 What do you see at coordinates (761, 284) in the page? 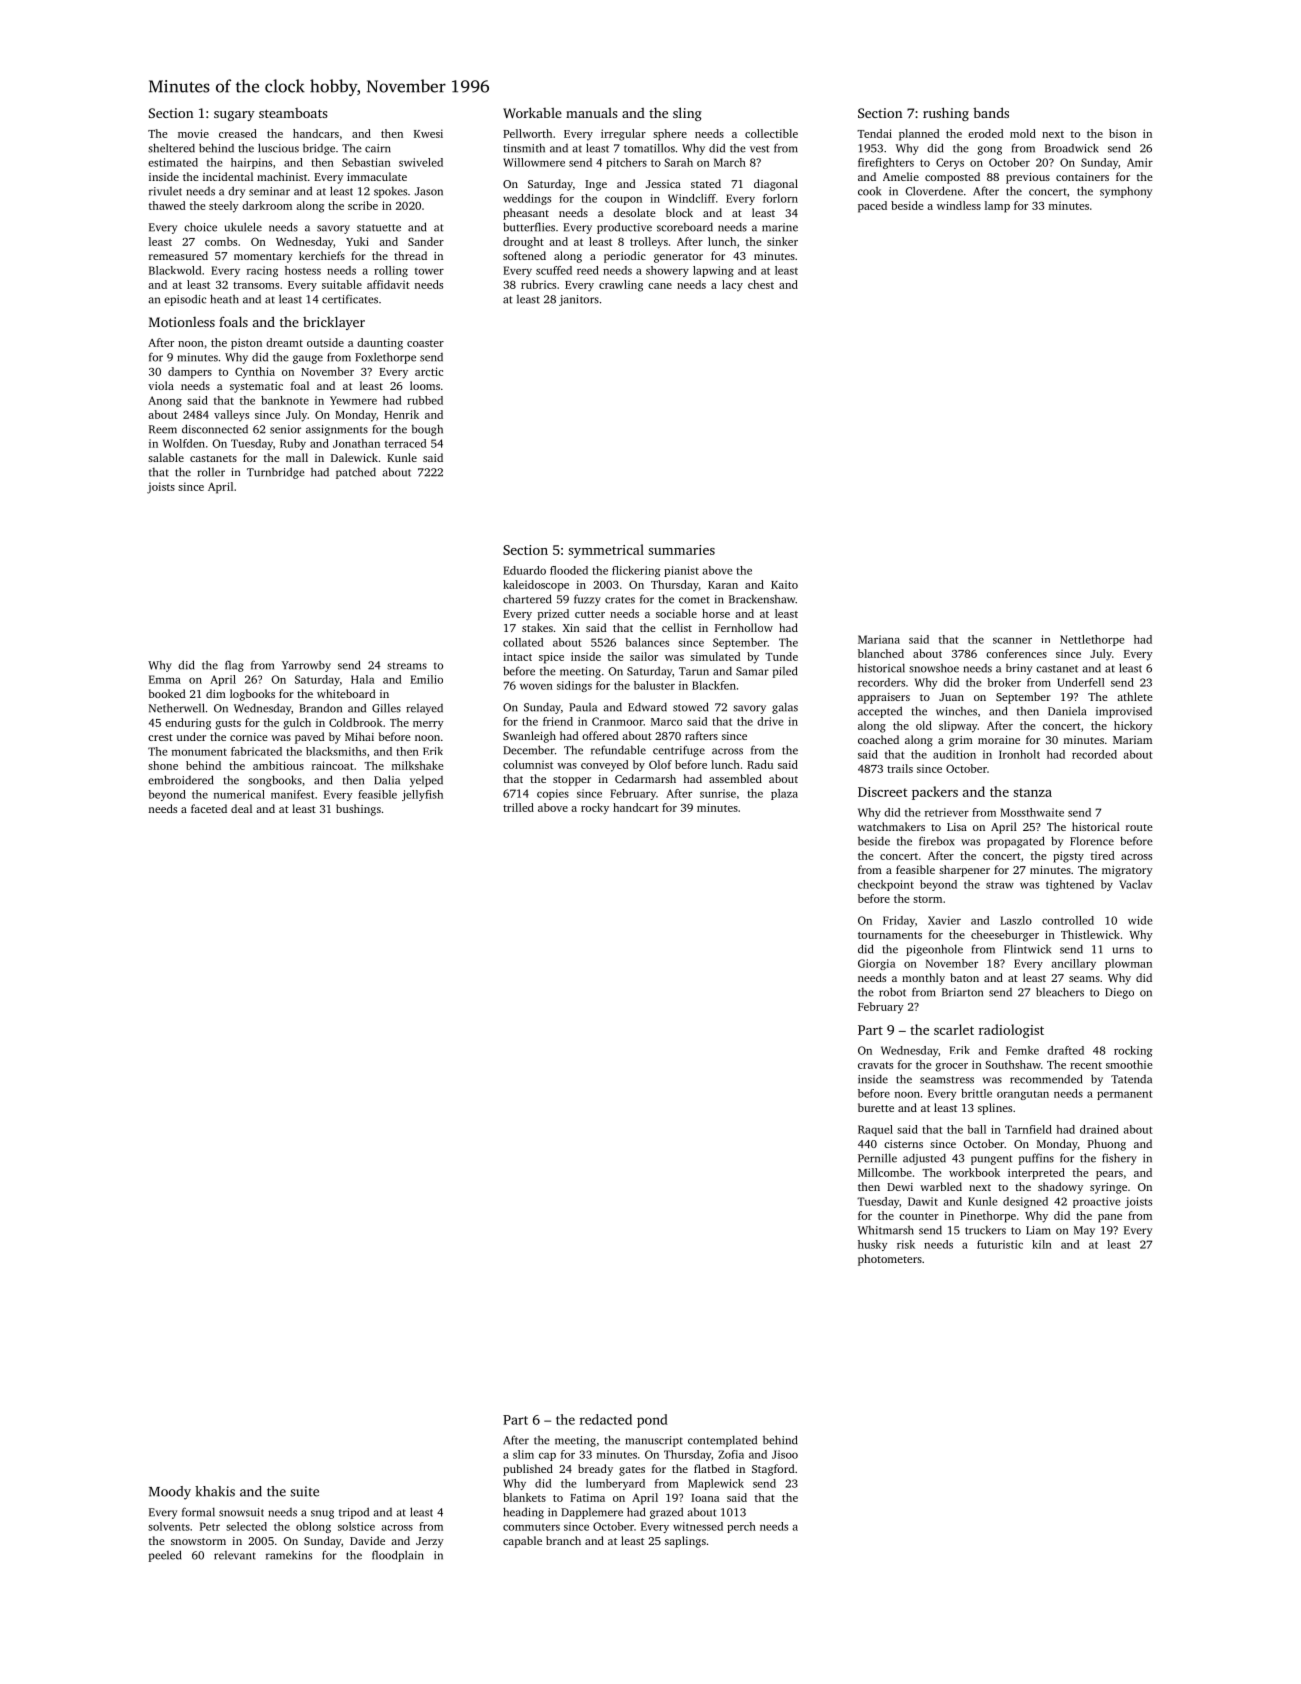
I see `chest` at bounding box center [761, 284].
